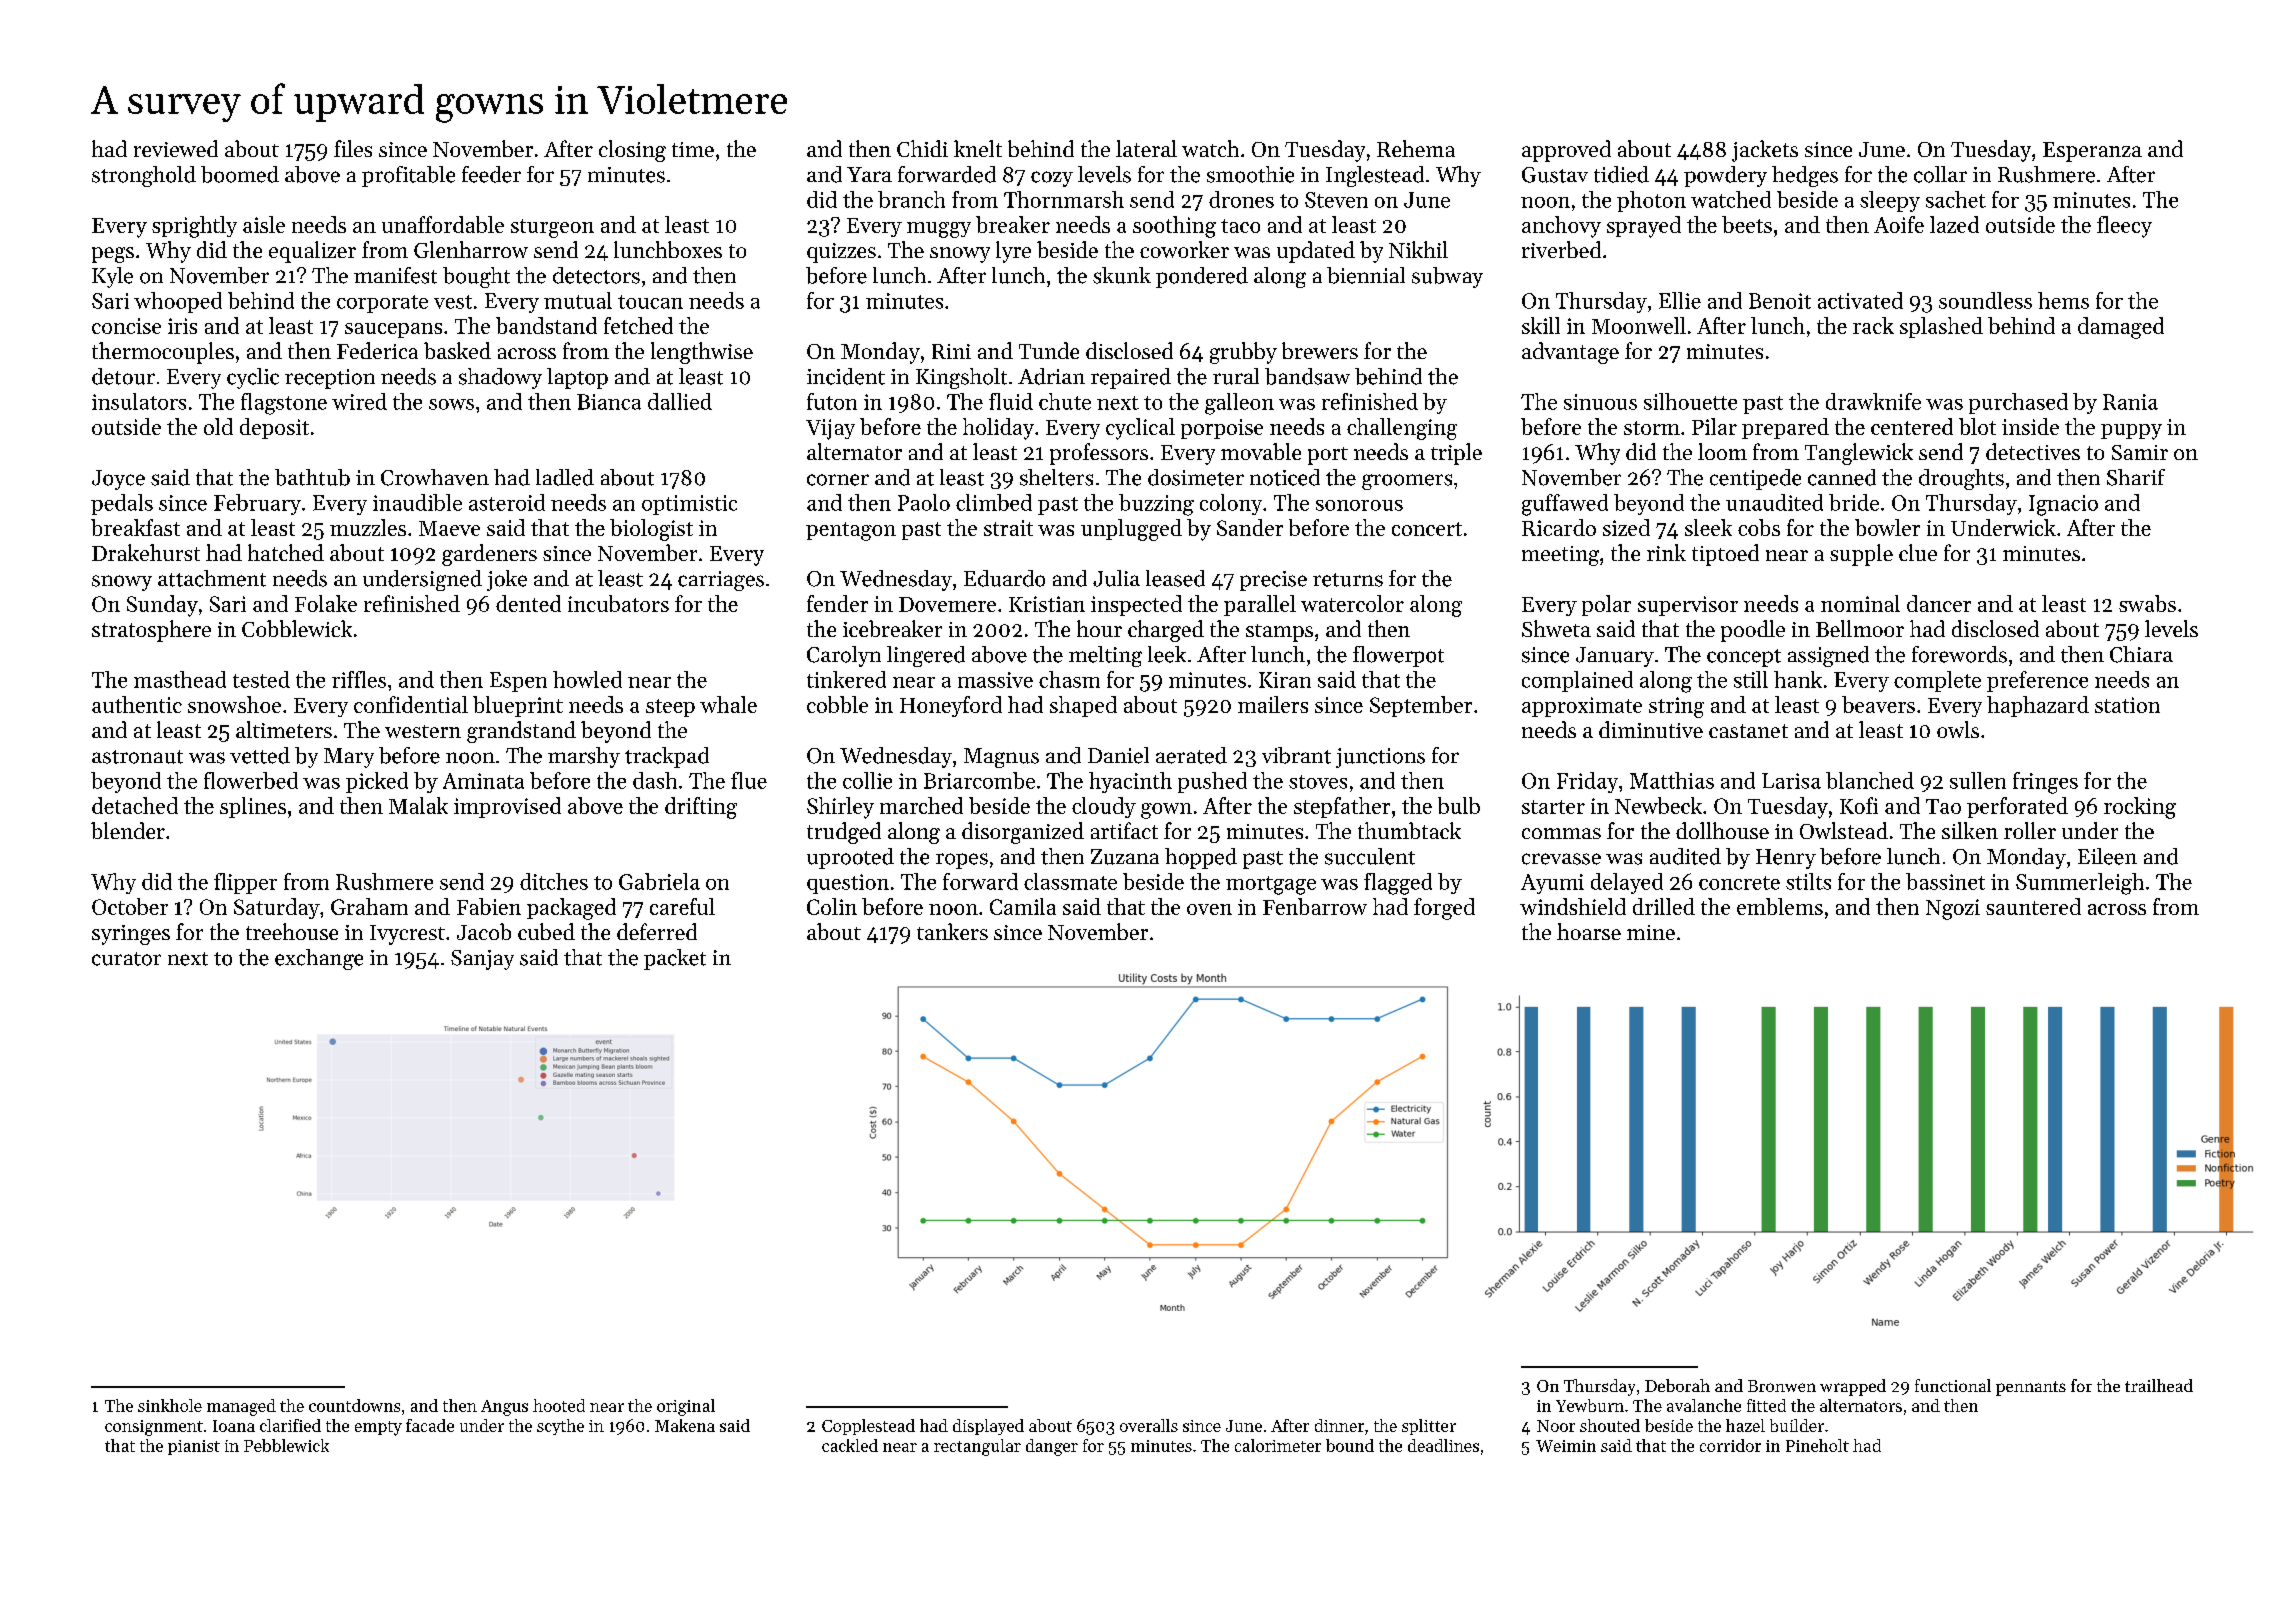 This document has height=1620, width=2292. I want to click on packaged, so click(571, 909).
